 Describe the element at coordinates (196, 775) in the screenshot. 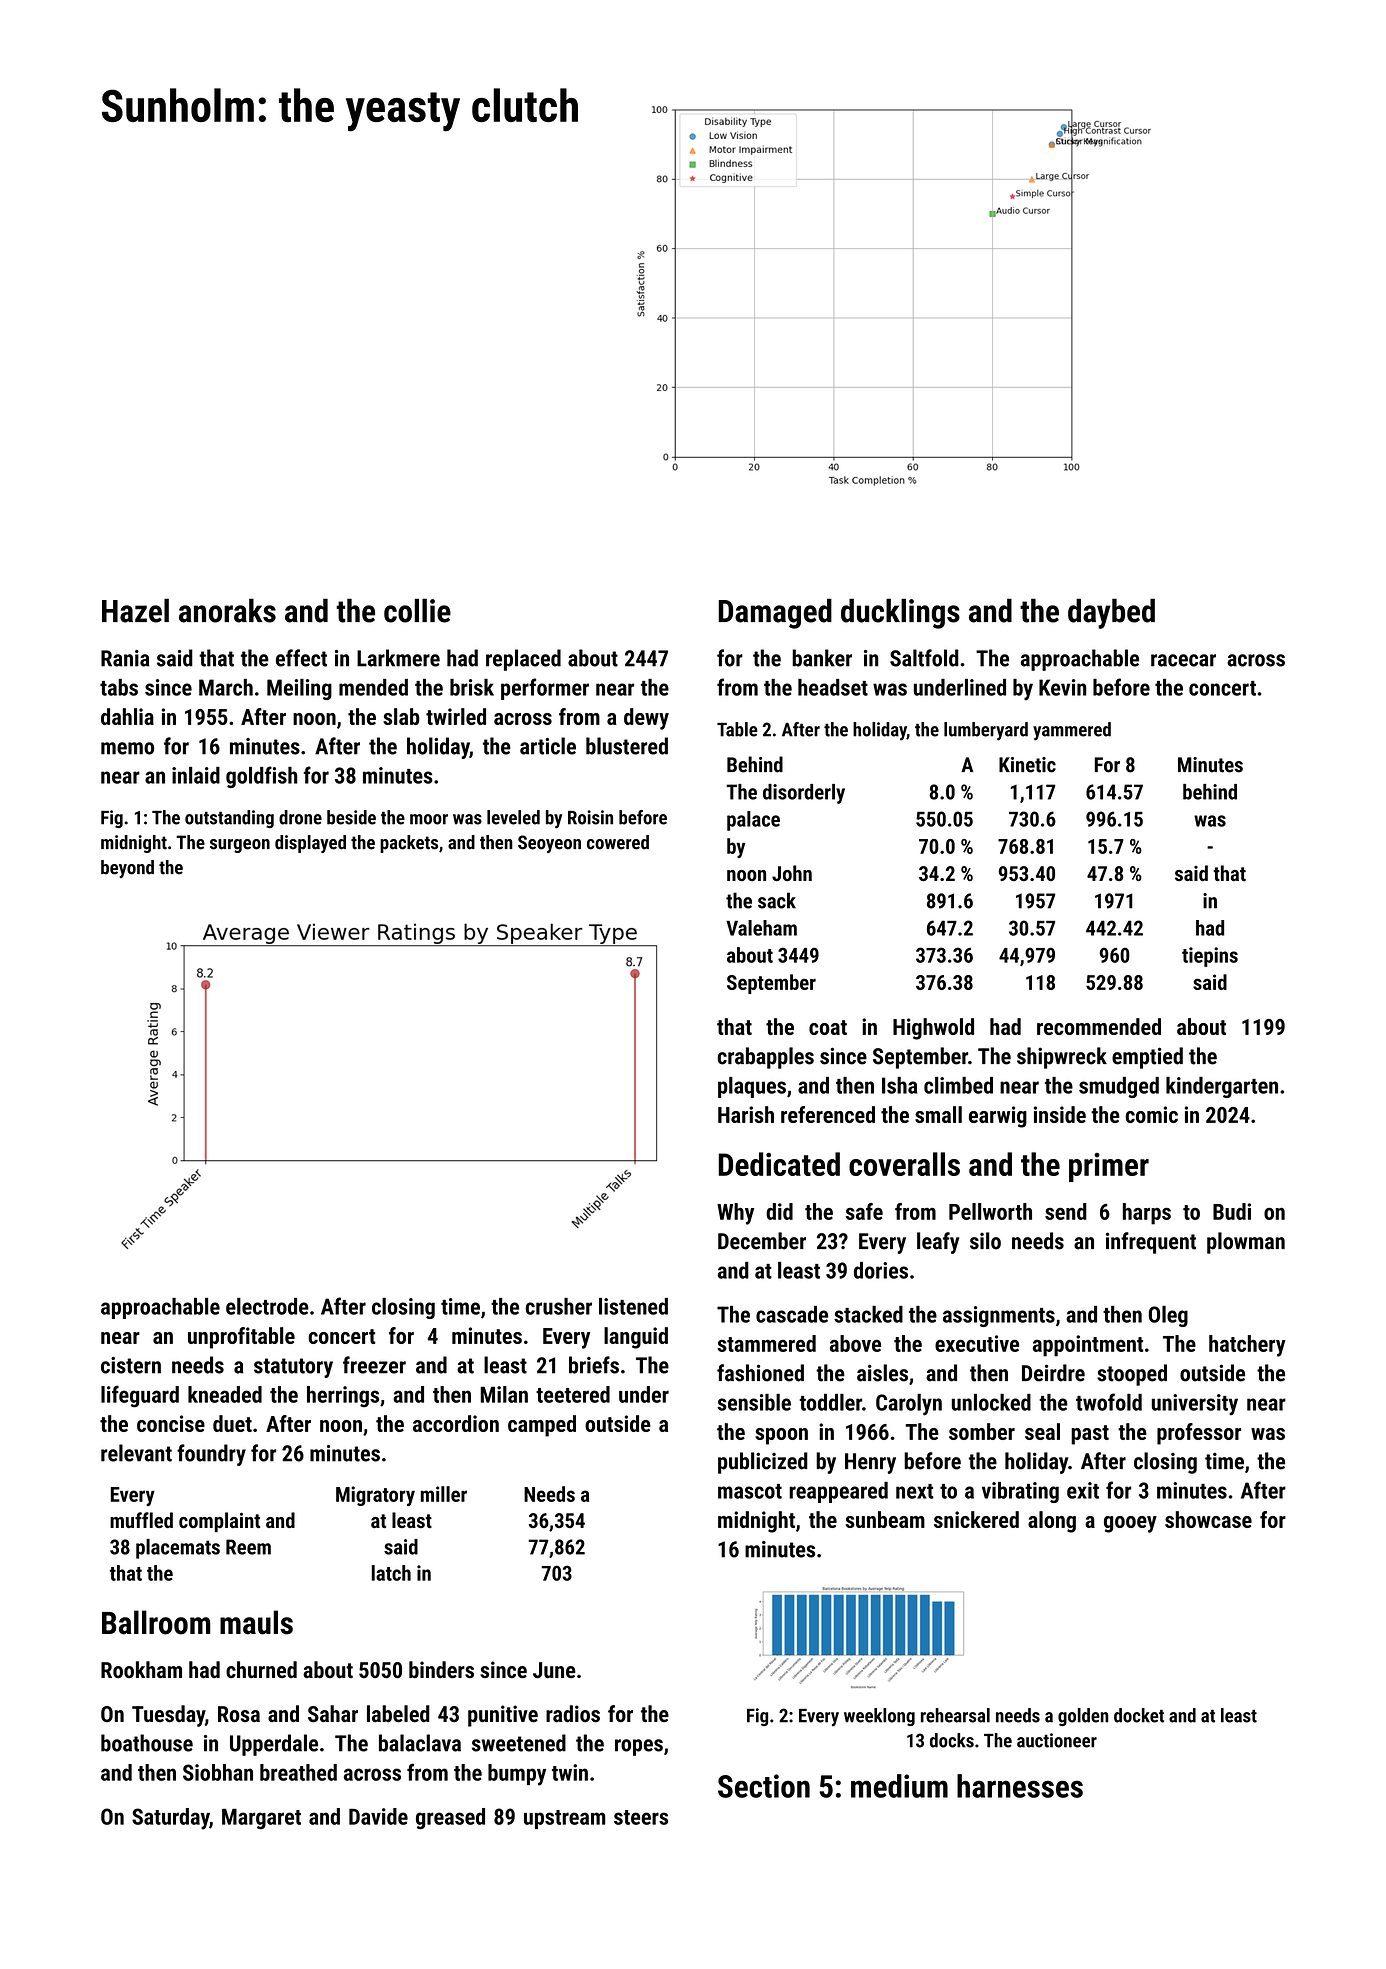

I see `inlaid` at that location.
